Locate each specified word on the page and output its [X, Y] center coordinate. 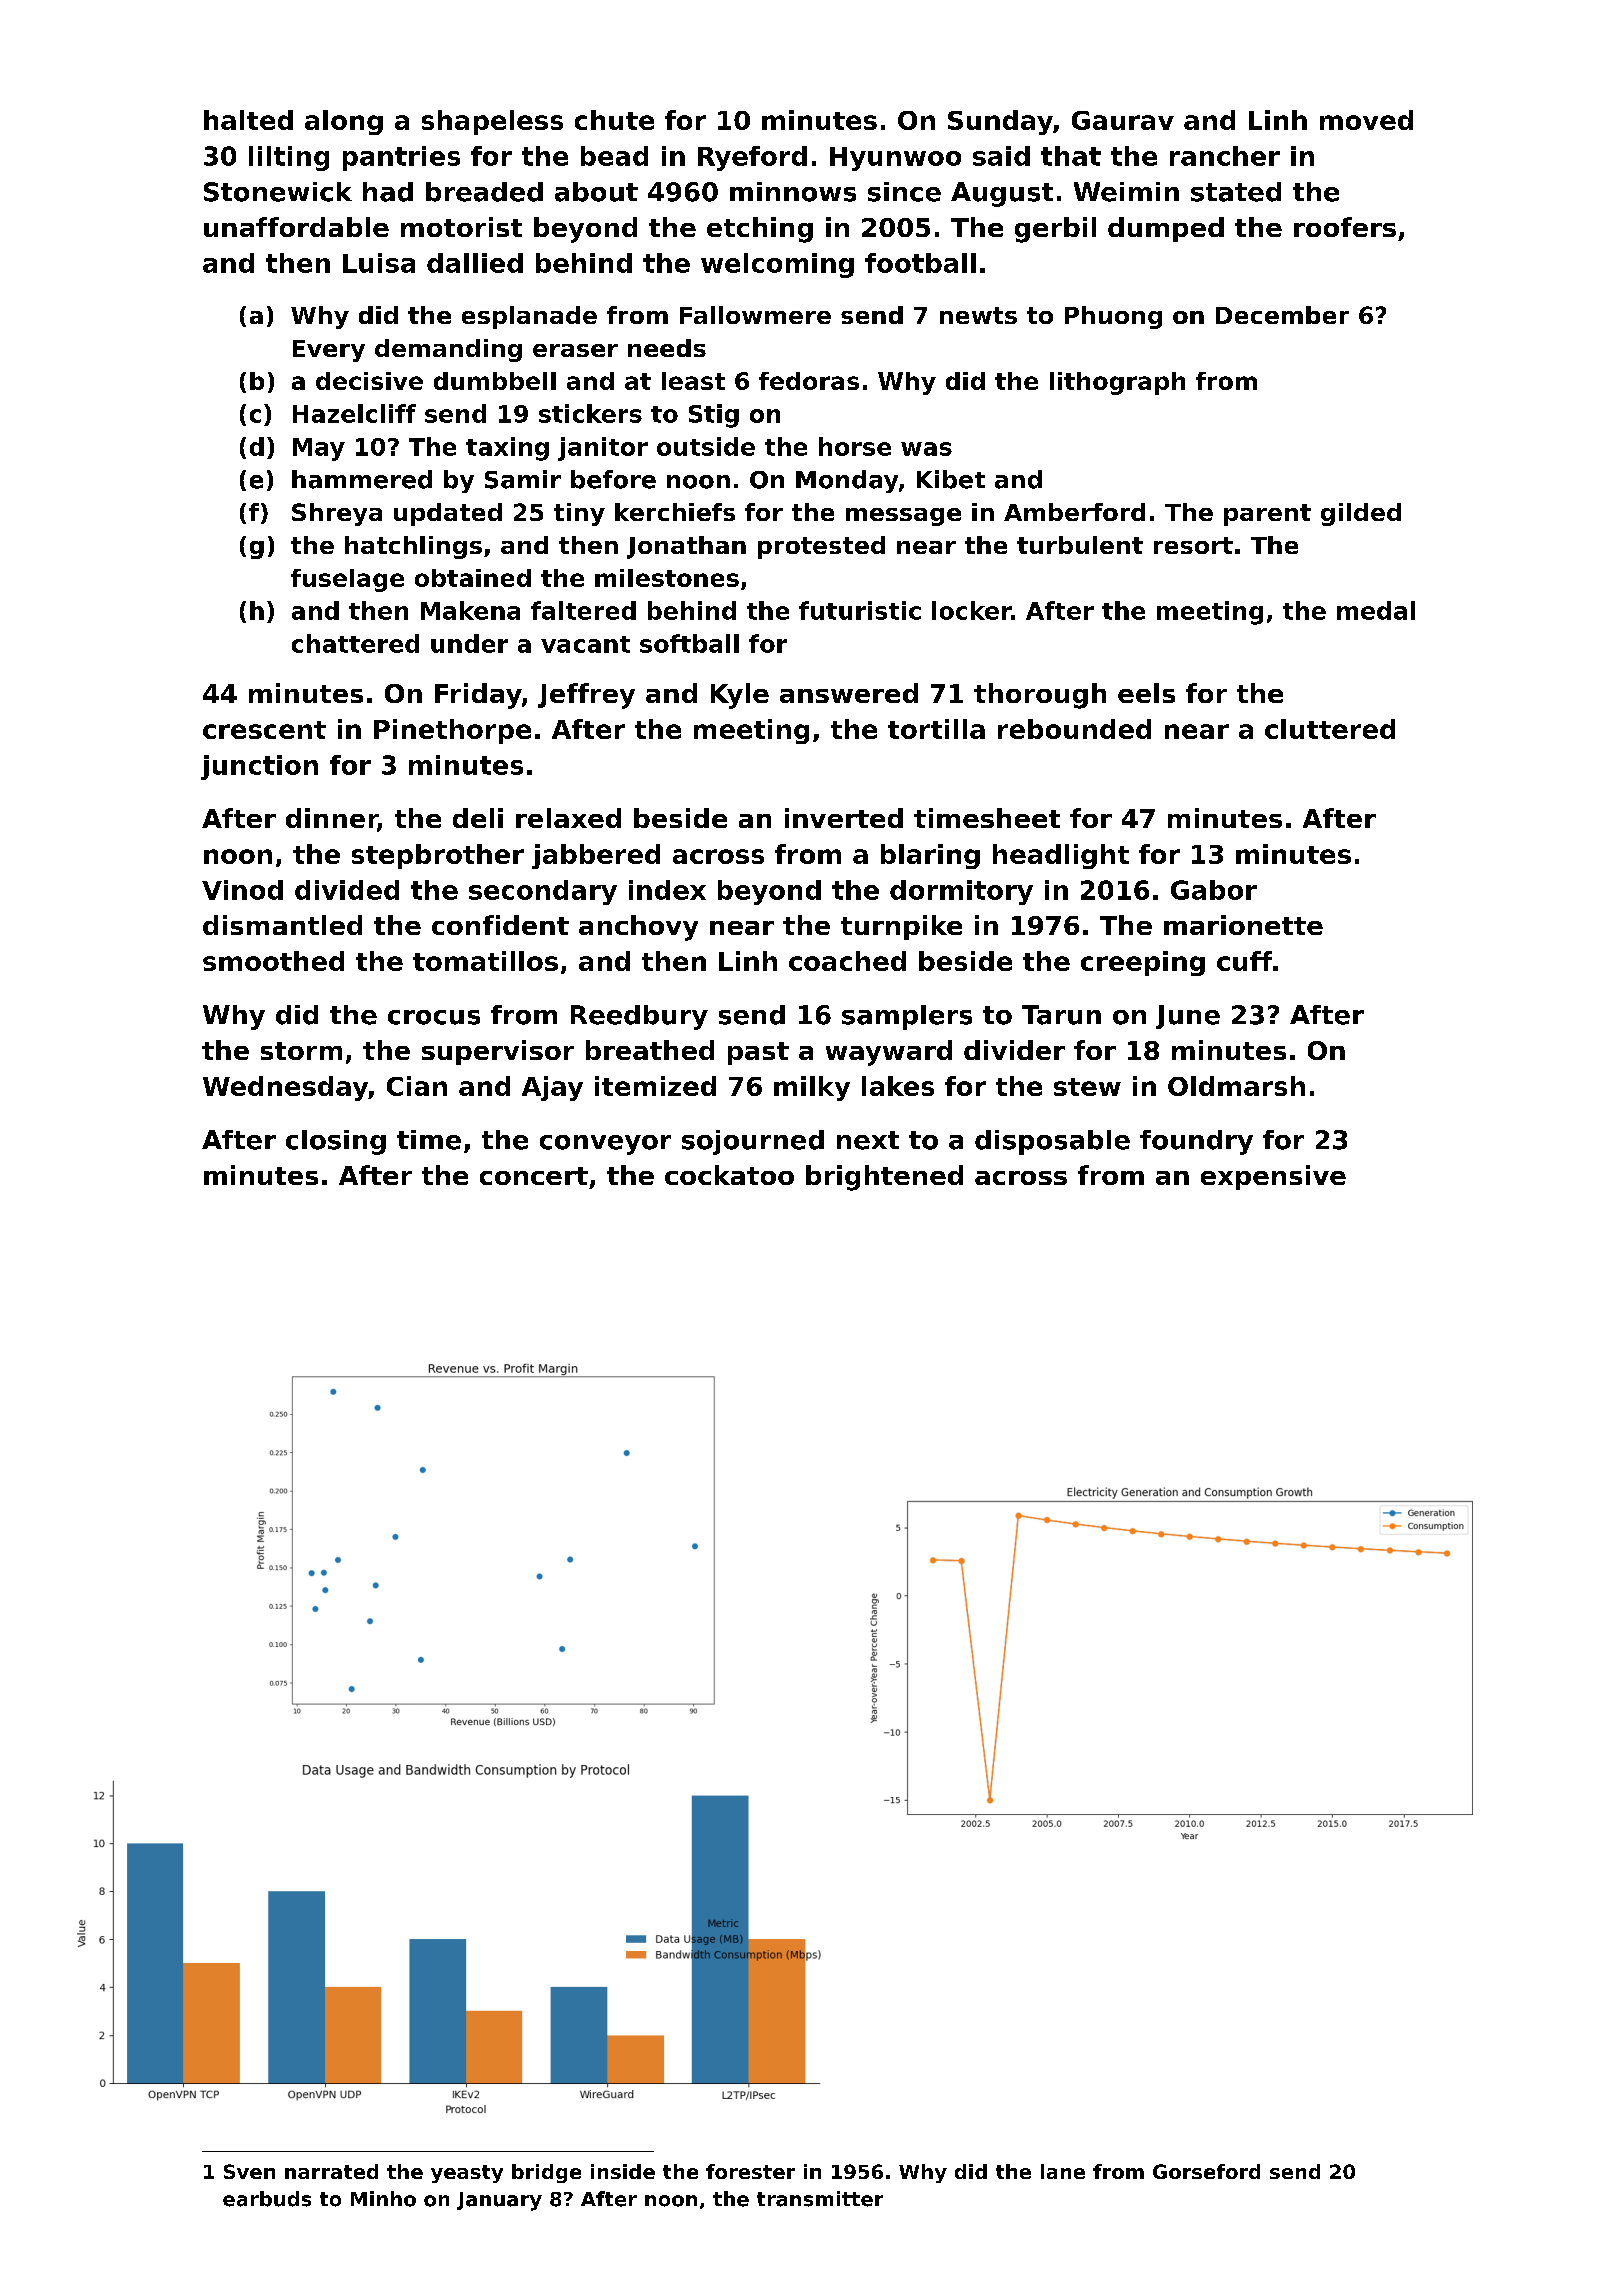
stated [1236, 192]
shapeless [492, 122]
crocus [434, 1017]
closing [336, 1142]
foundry [1196, 1142]
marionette [1243, 925]
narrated [331, 2171]
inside [623, 2171]
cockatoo [729, 1175]
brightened [884, 1178]
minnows [793, 192]
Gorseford [1206, 2171]
